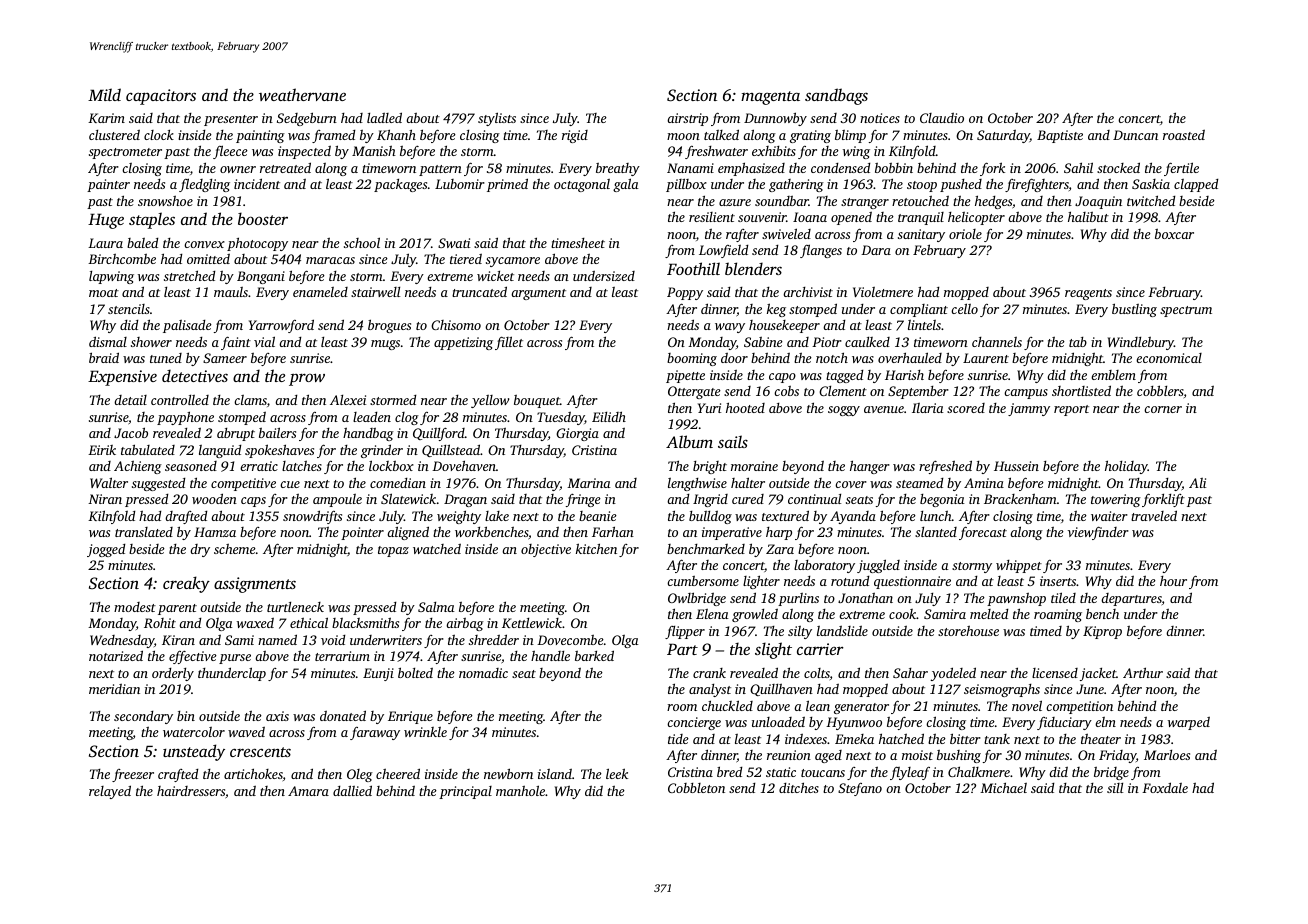 This page has width=1308, height=924. What do you see at coordinates (122, 258) in the page?
I see `Birchcombe` at bounding box center [122, 258].
